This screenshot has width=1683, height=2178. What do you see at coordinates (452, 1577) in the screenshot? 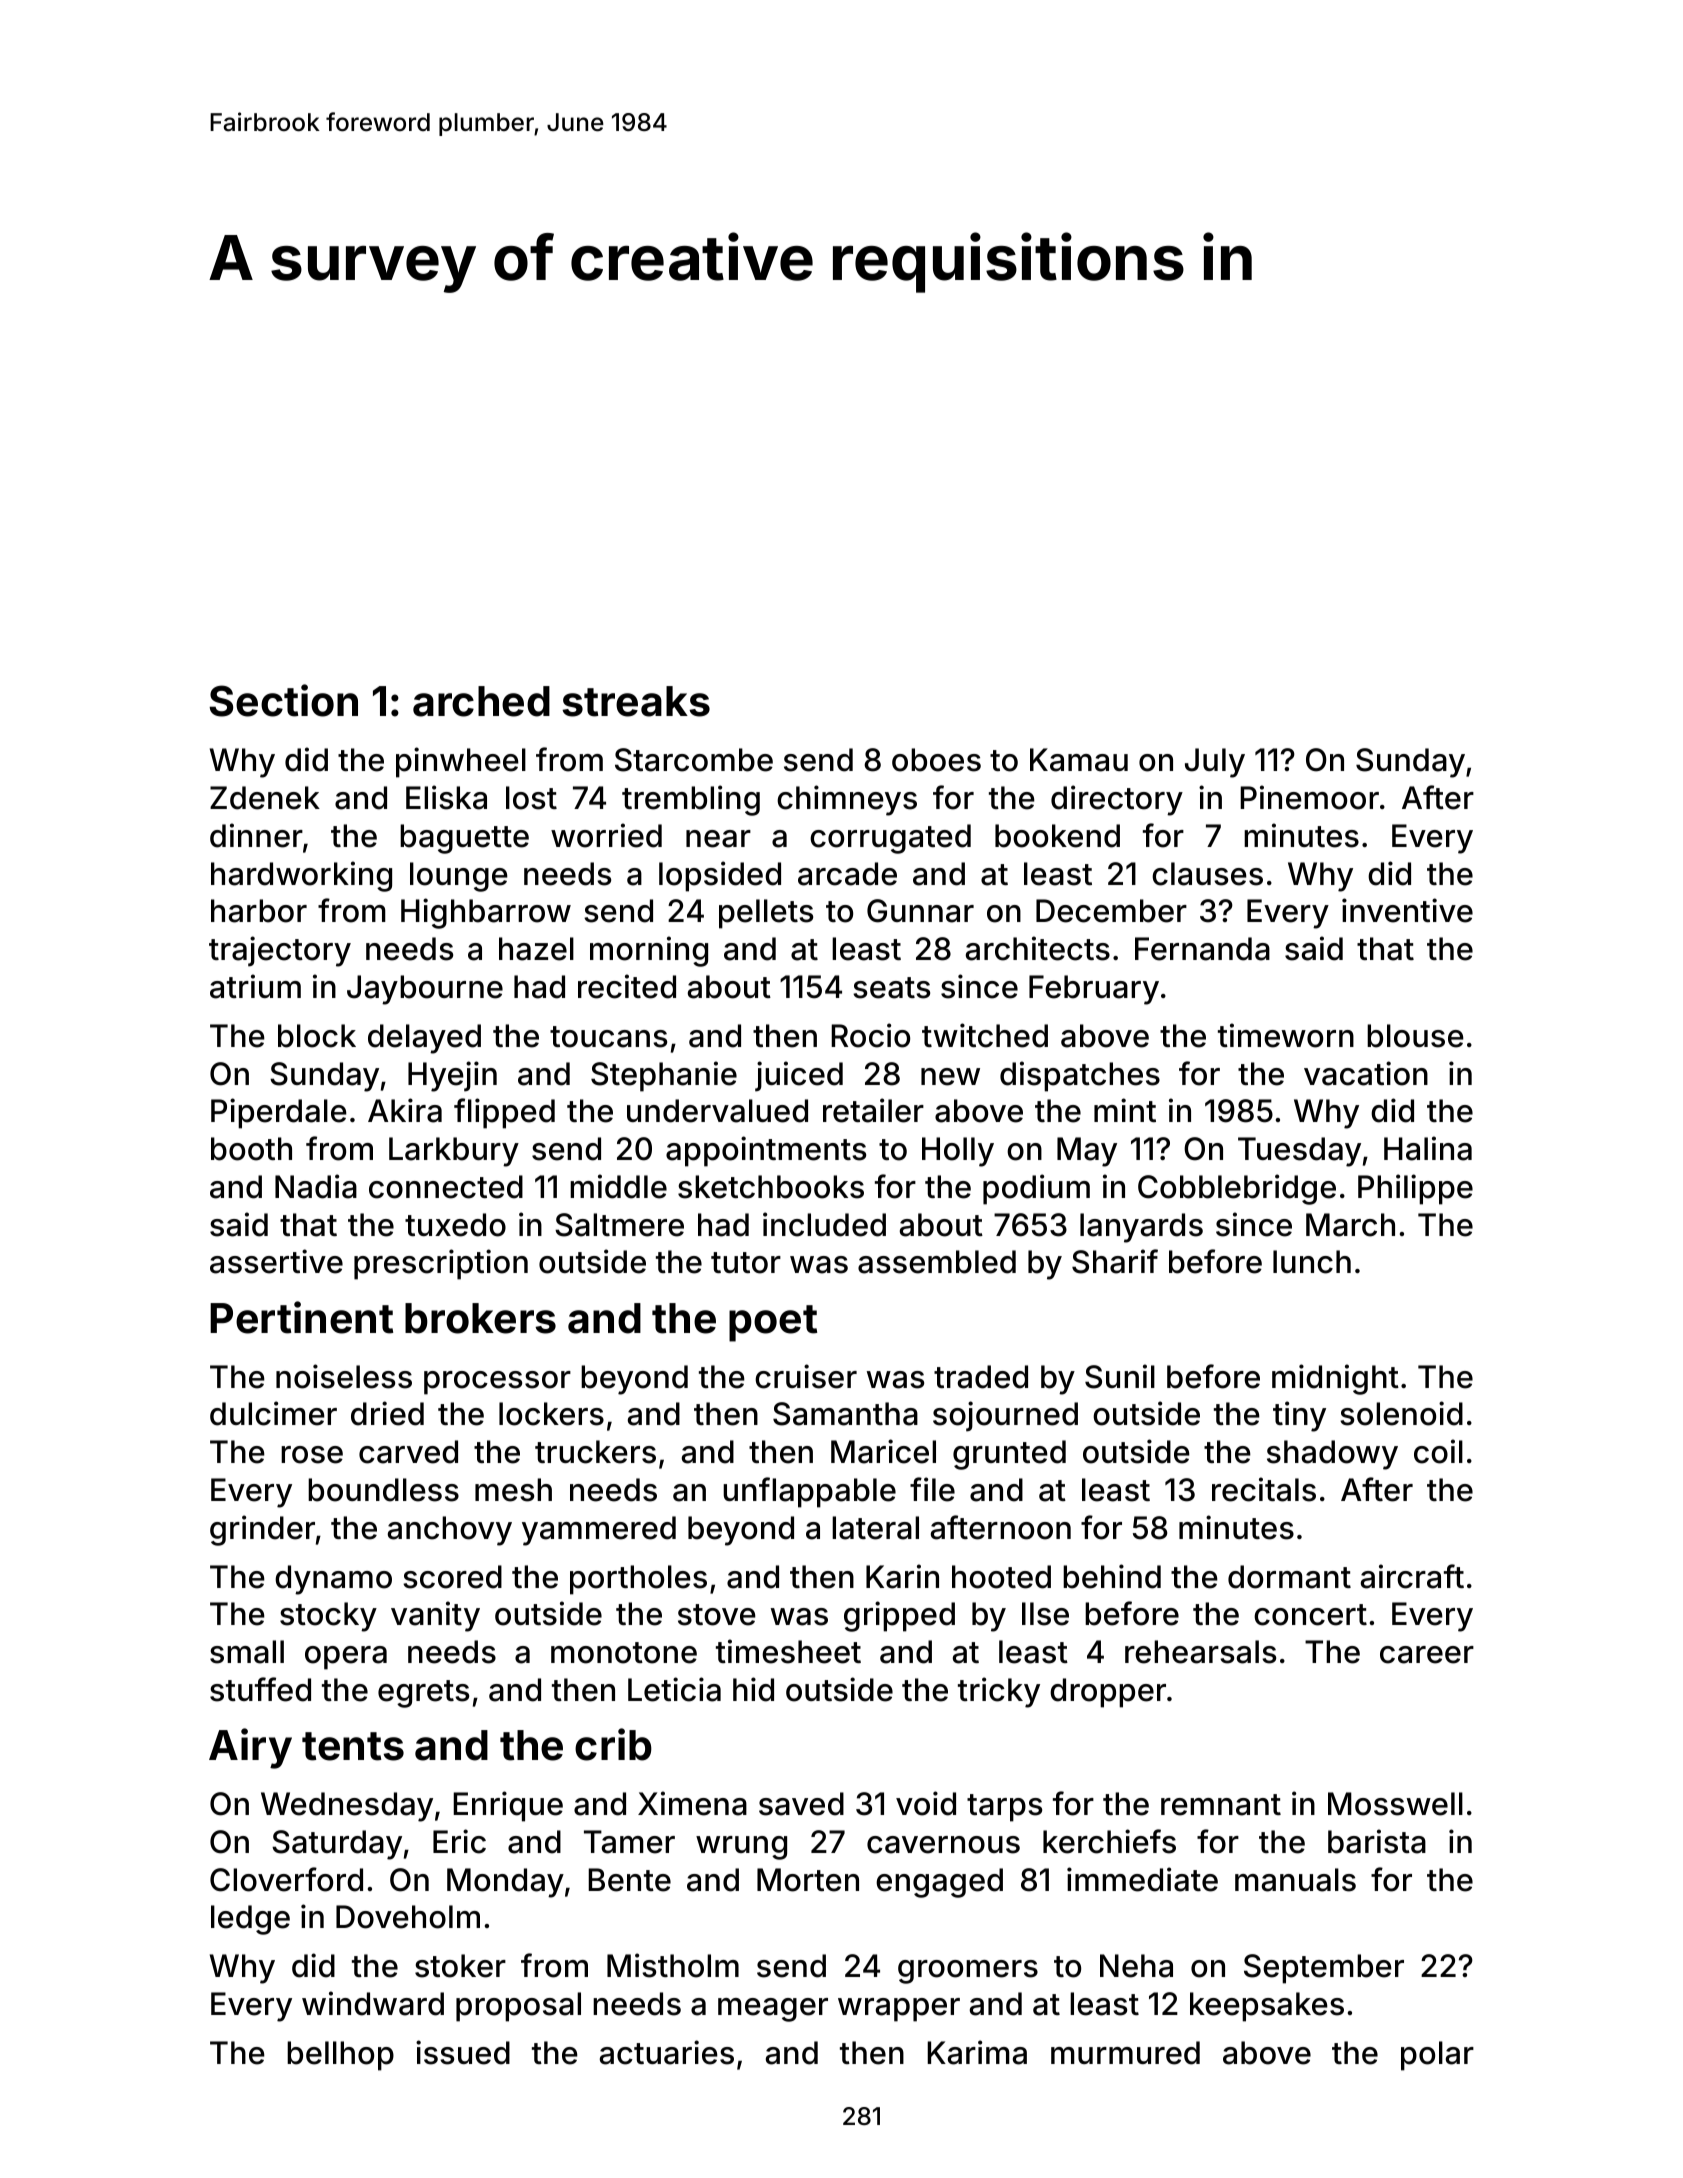
I see `scored` at bounding box center [452, 1577].
